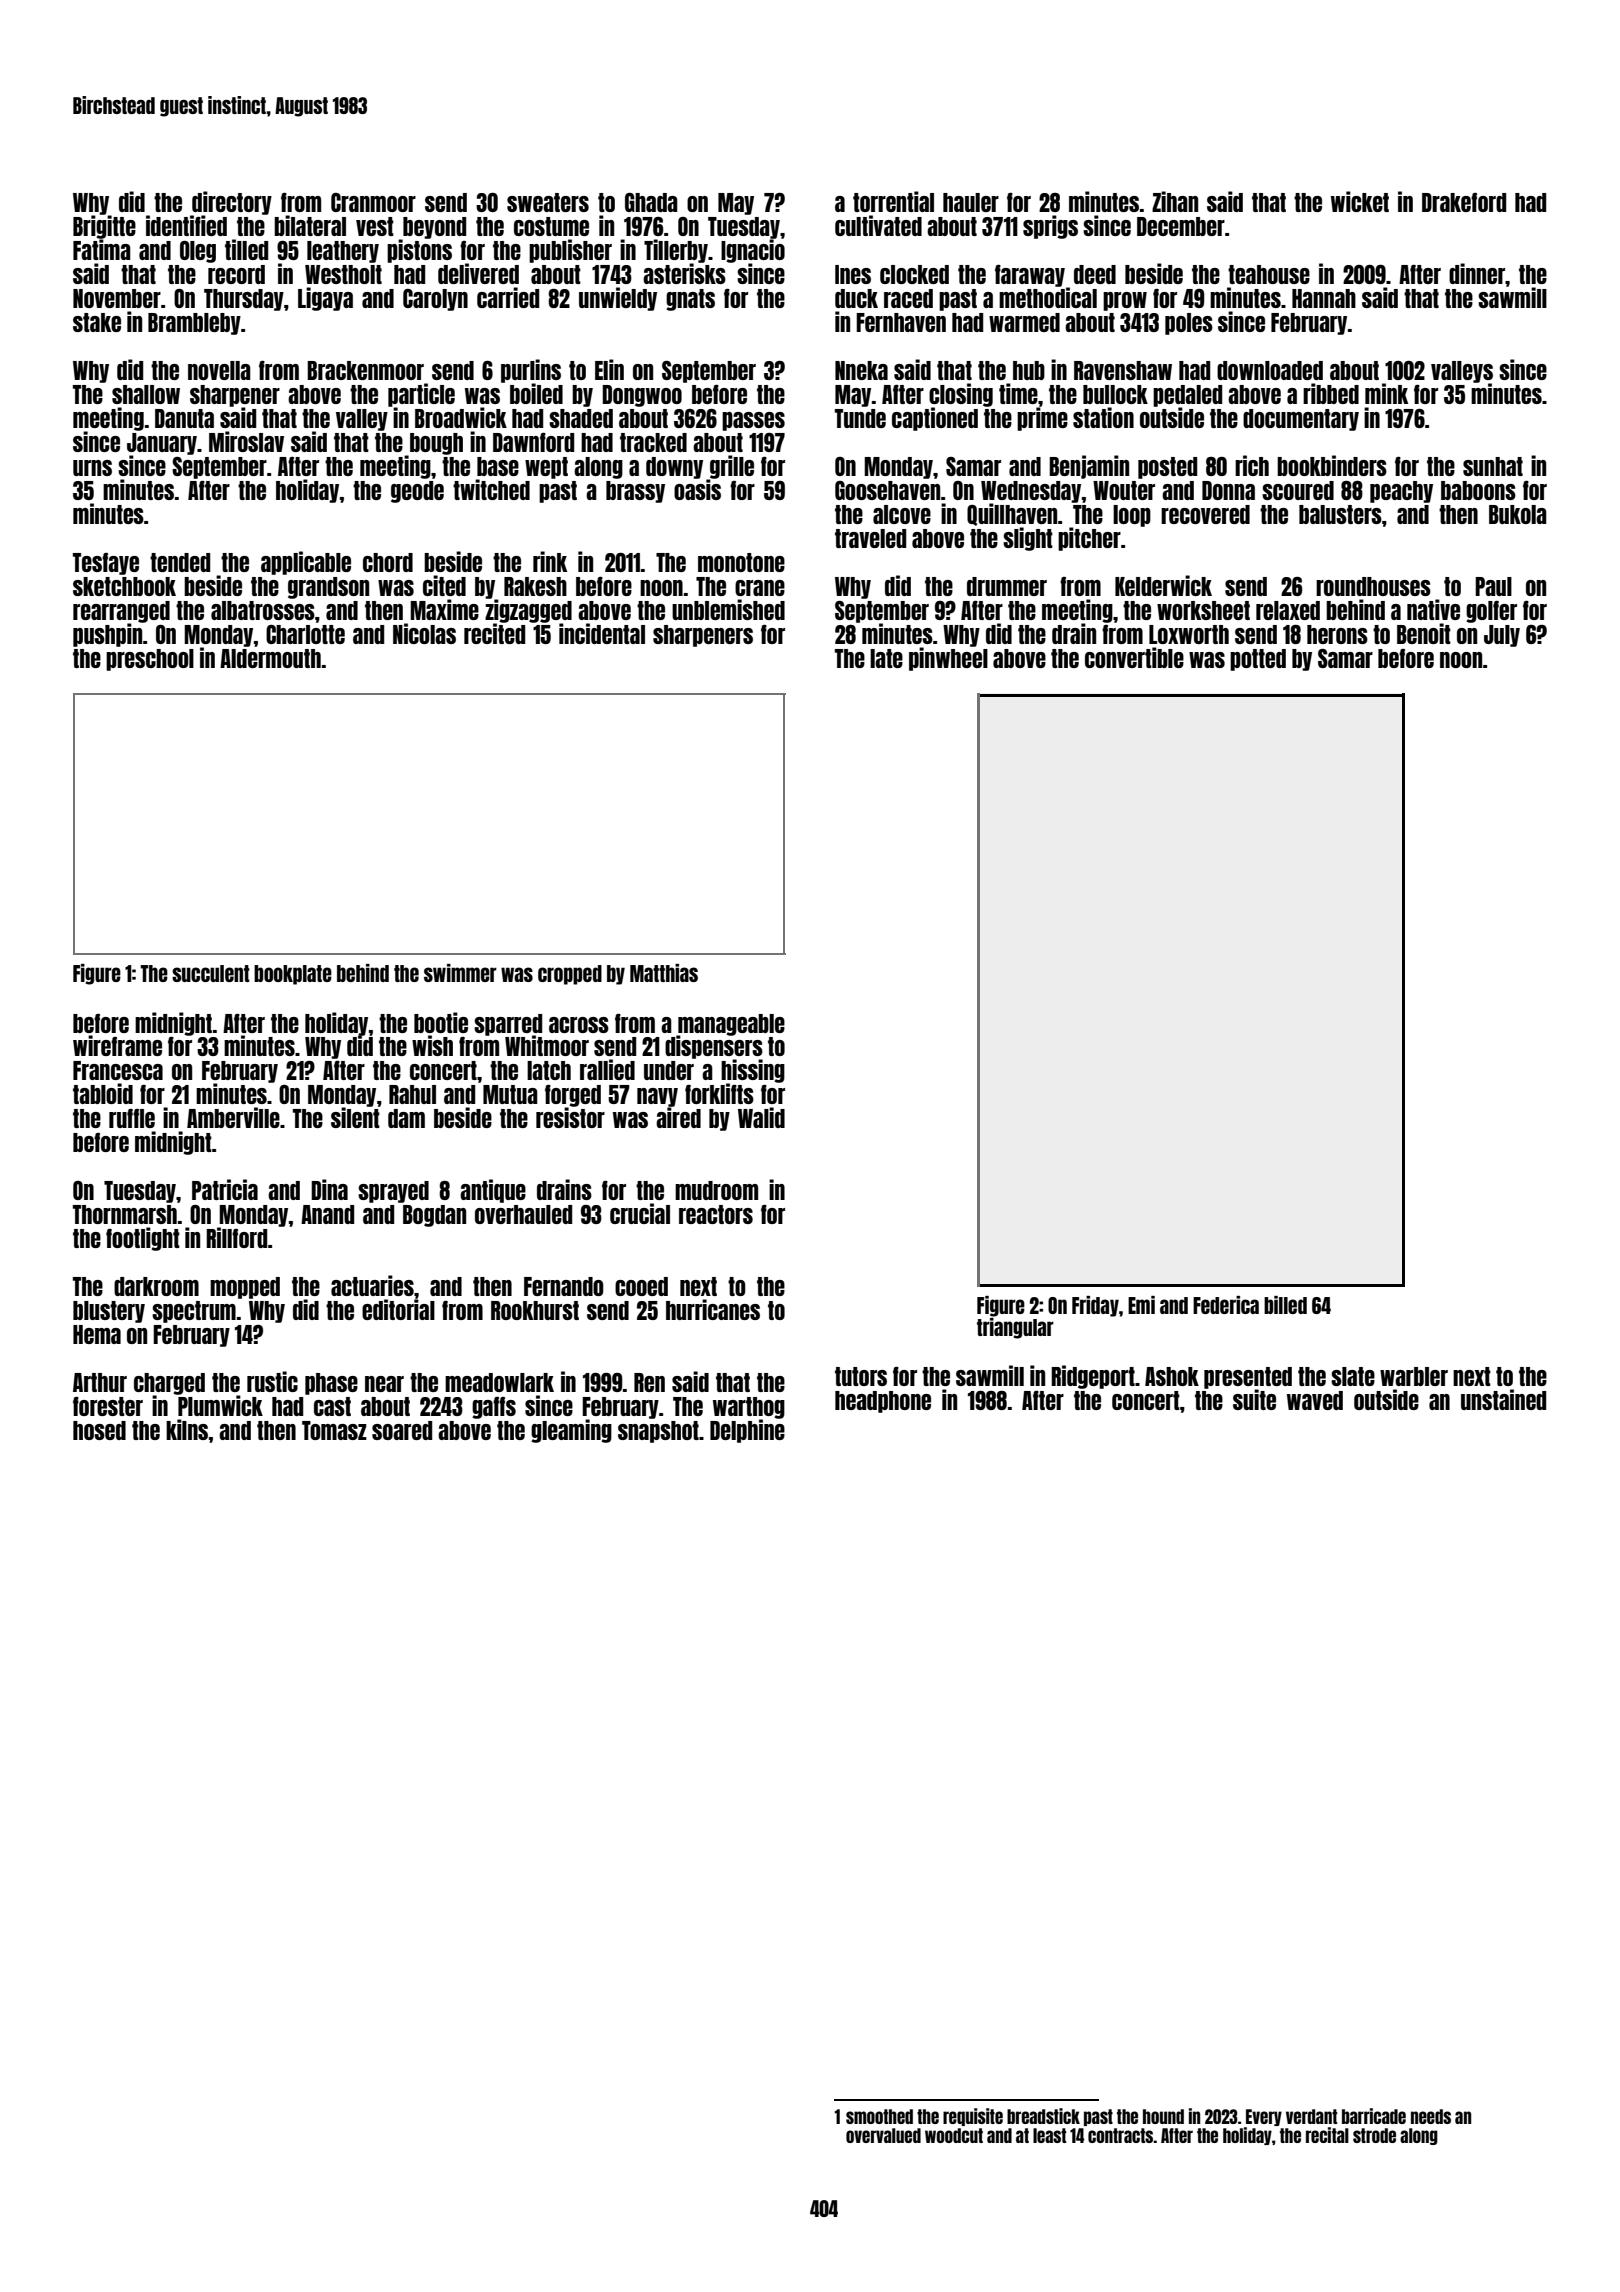 This document has height=2292, width=1620. Describe the element at coordinates (602, 633) in the document. I see `incidental` at that location.
